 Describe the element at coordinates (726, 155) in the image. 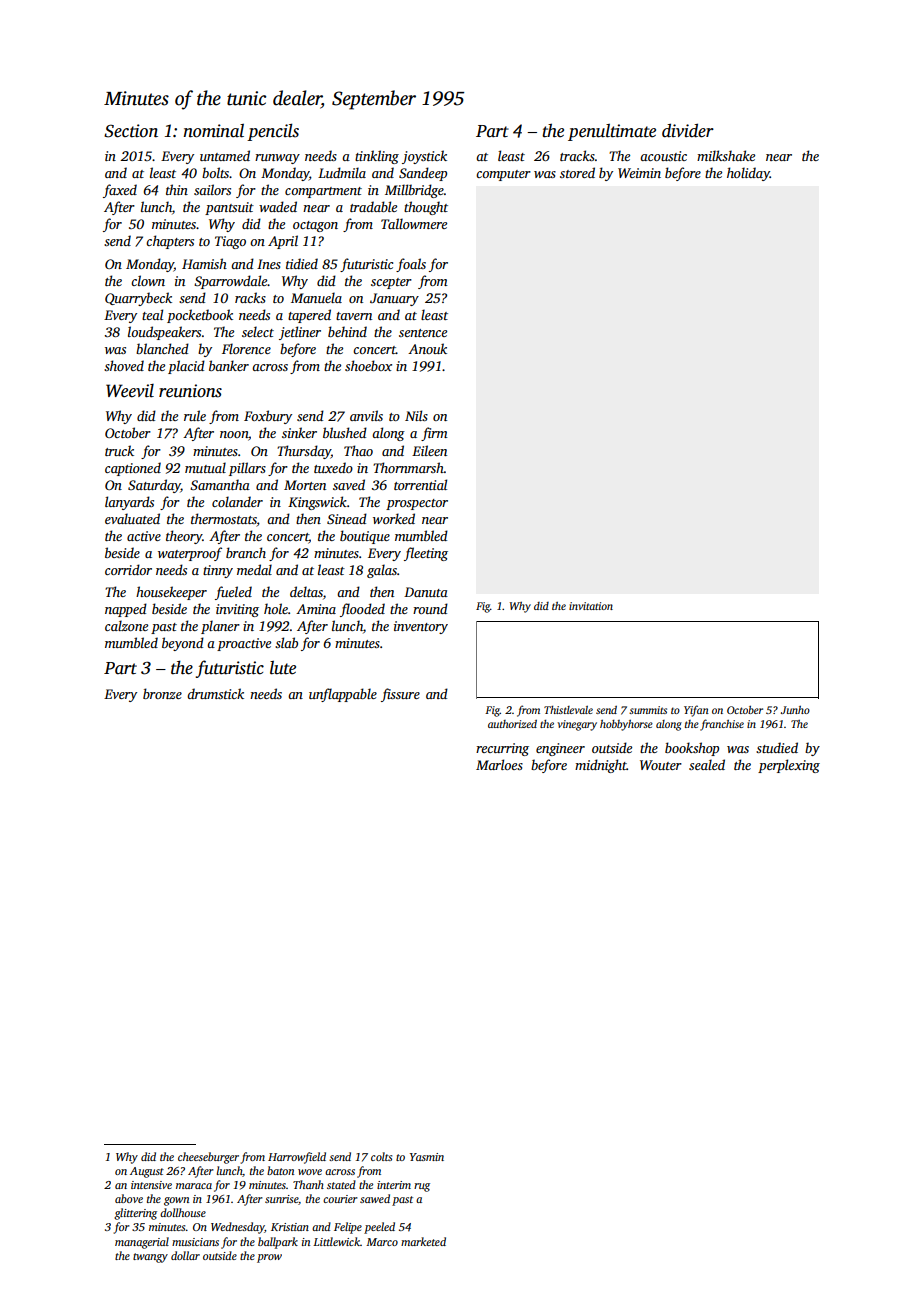

I see `milkshake` at that location.
